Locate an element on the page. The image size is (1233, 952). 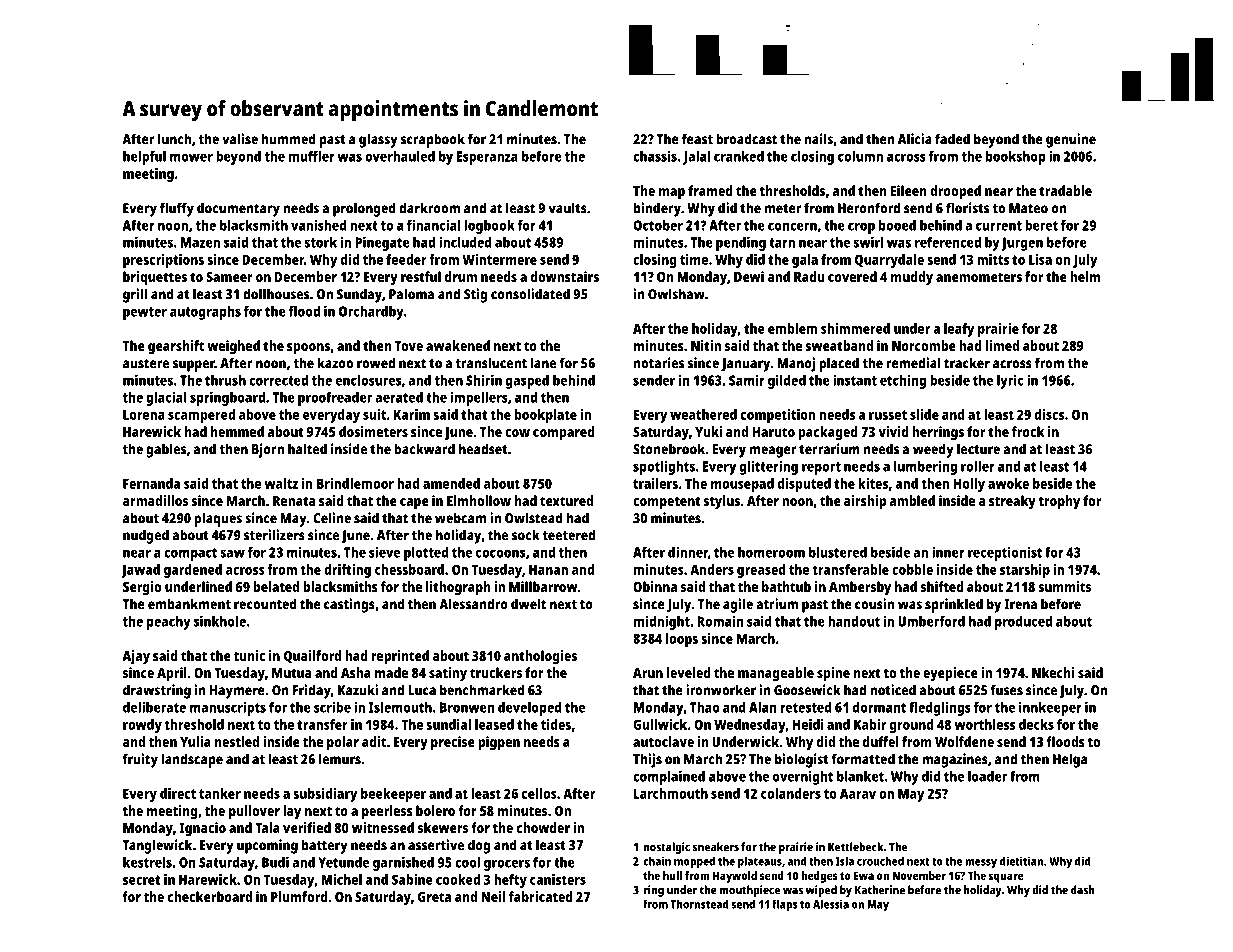
darkroom is located at coordinates (429, 208).
